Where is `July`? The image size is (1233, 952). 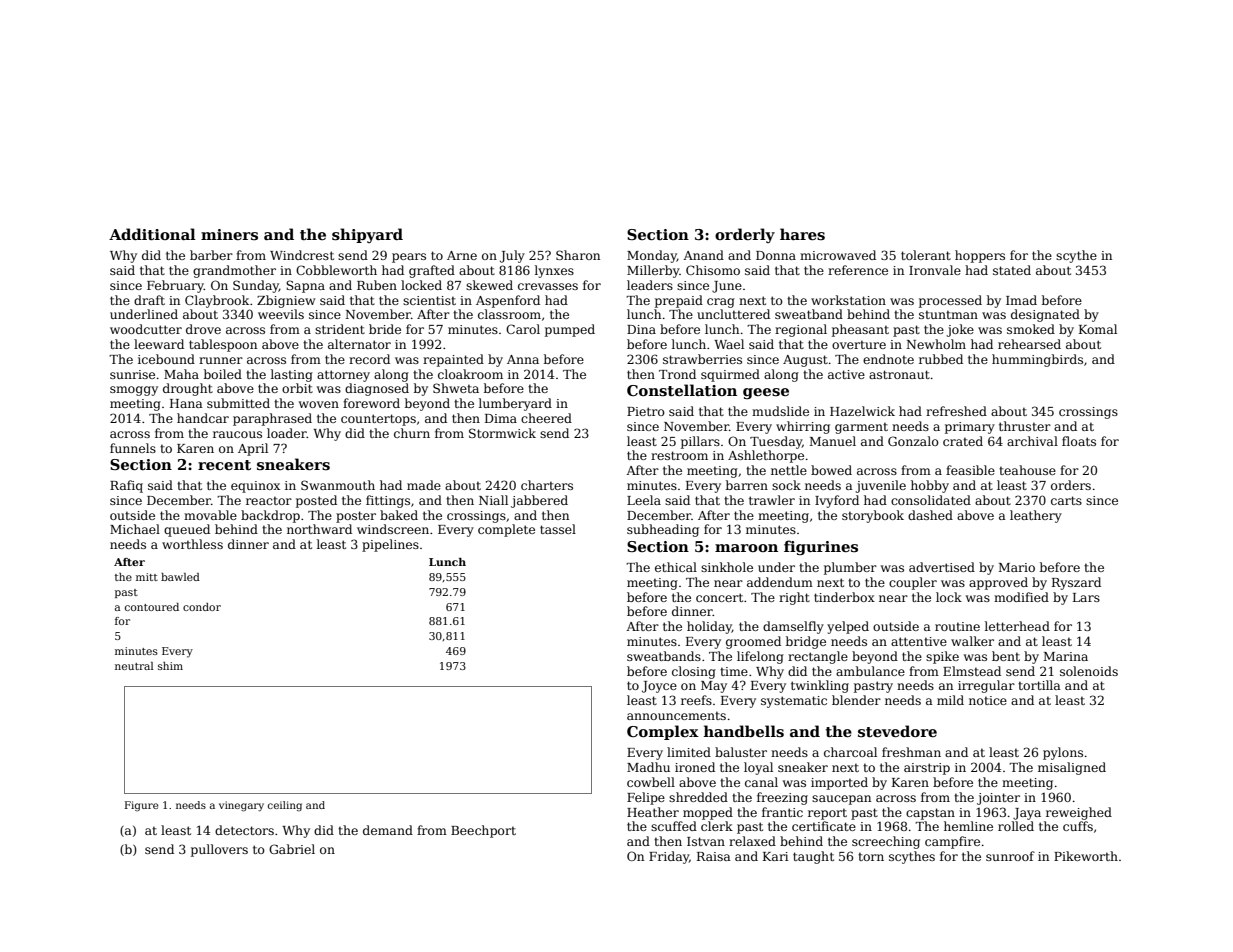 July is located at coordinates (512, 256).
